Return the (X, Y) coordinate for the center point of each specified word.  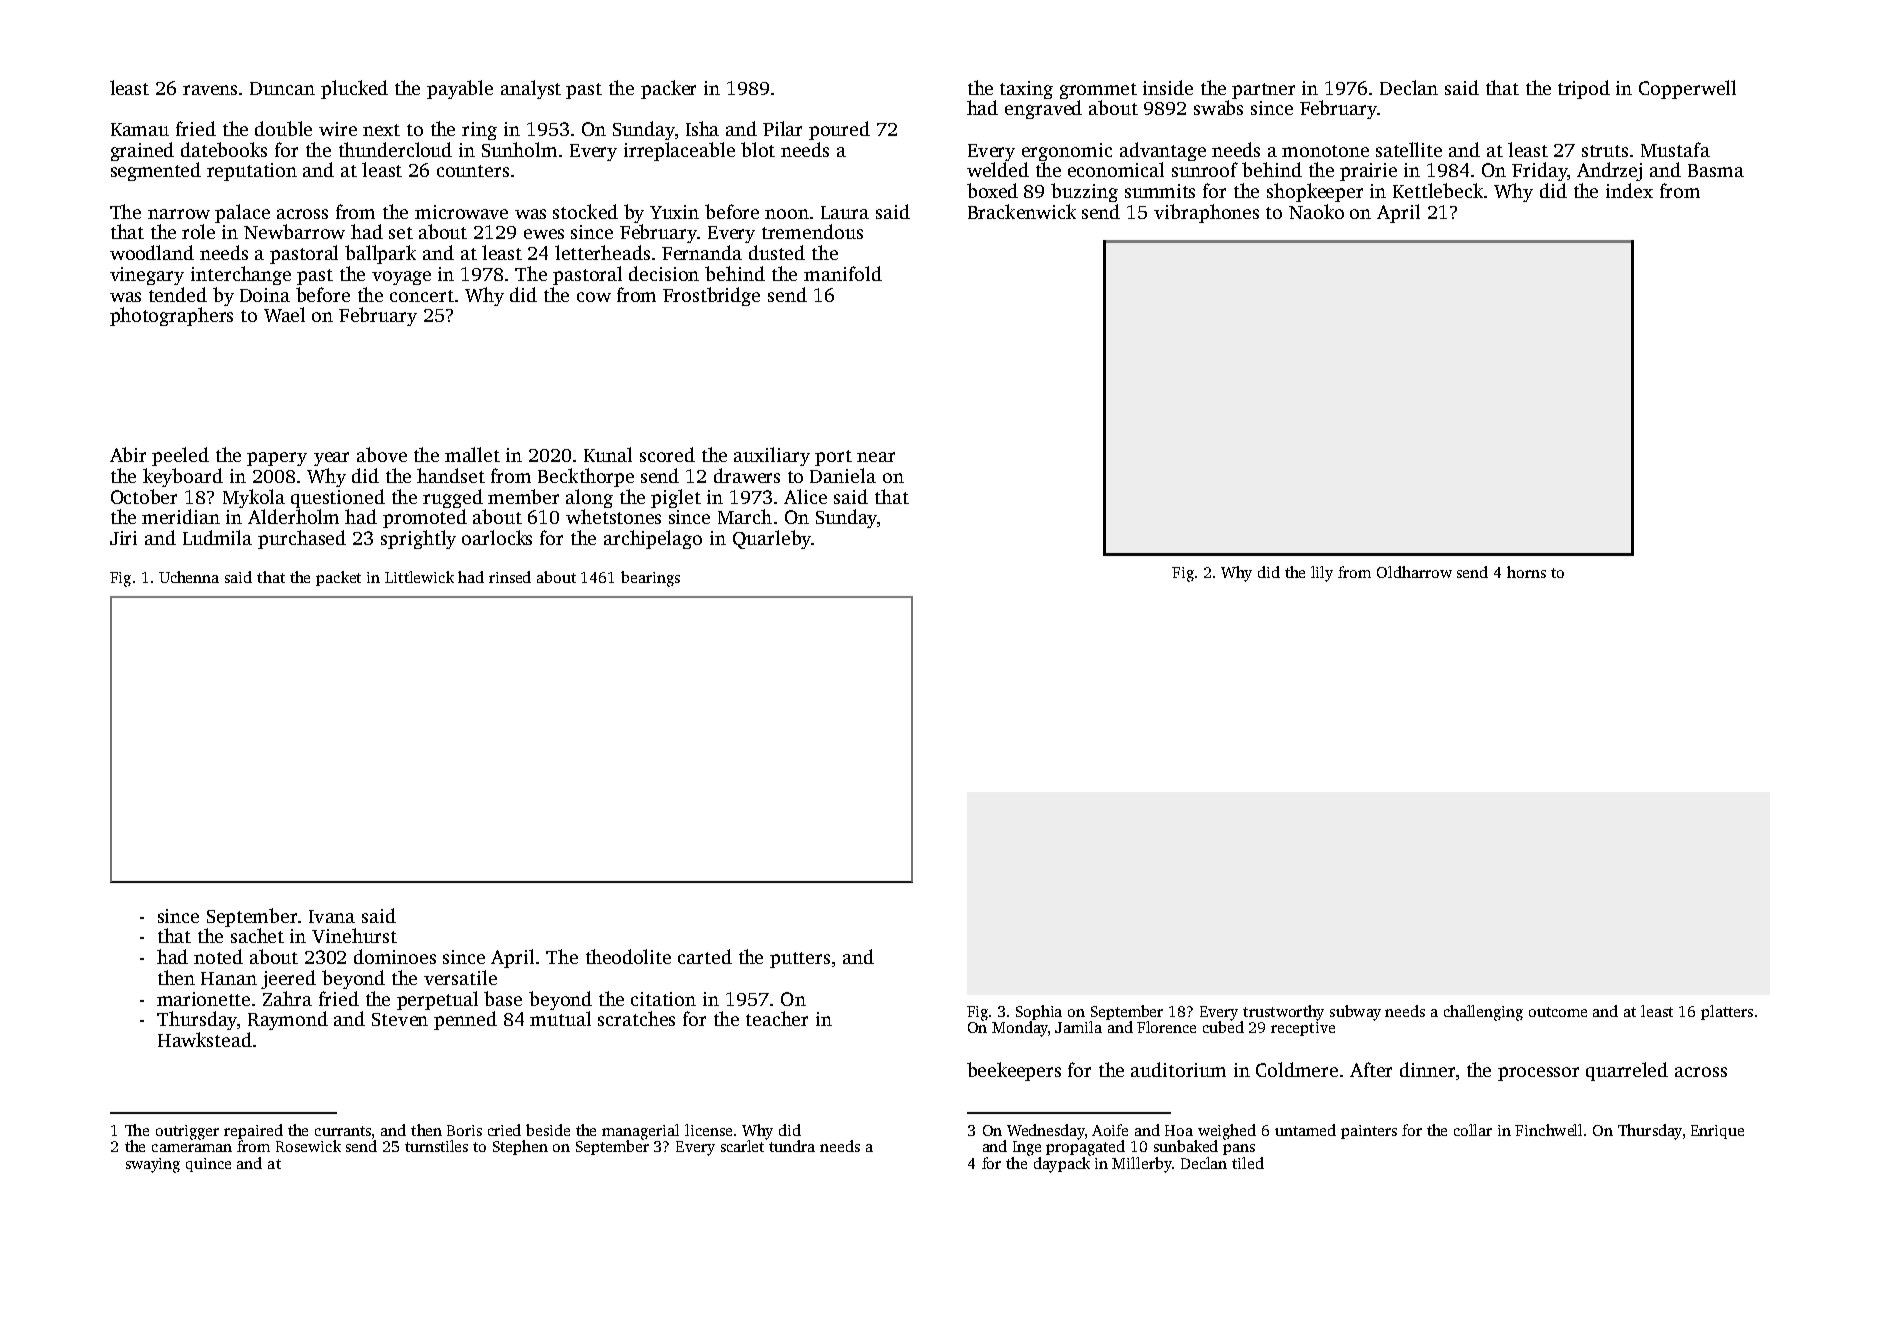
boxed (992, 190)
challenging (1483, 1013)
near (876, 457)
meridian (181, 516)
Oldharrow (1414, 572)
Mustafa (1675, 149)
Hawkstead (205, 1039)
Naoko (1316, 211)
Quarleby (772, 539)
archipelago (653, 539)
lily (1322, 574)
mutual (560, 1018)
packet (338, 578)
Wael (284, 314)
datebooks (224, 149)
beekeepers (1014, 1071)
